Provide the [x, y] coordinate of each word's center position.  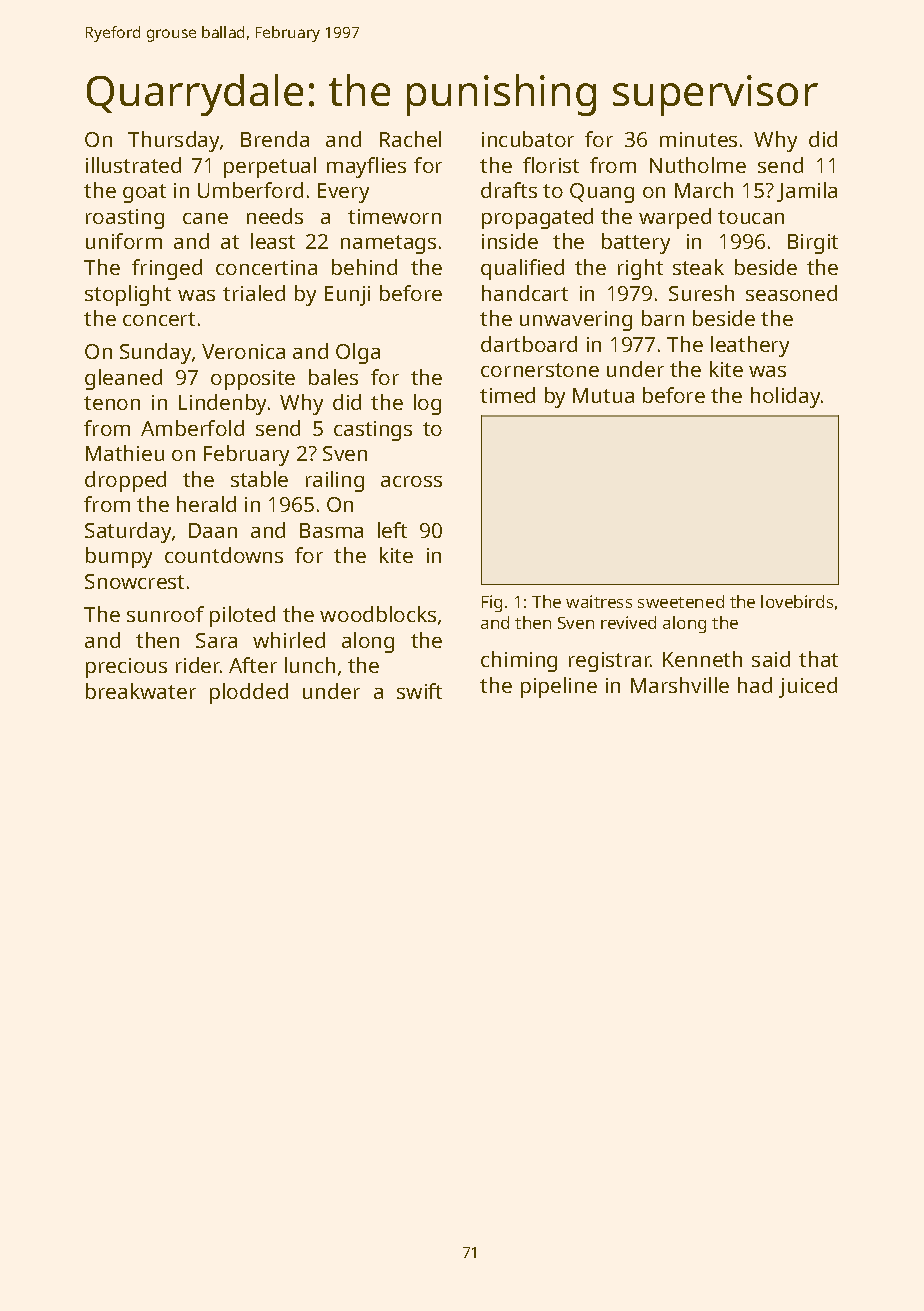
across [411, 481]
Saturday [128, 532]
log [427, 404]
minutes [698, 139]
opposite [253, 380]
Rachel [410, 139]
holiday [785, 397]
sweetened [681, 601]
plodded [249, 693]
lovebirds [797, 601]
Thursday [173, 141]
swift [419, 691]
